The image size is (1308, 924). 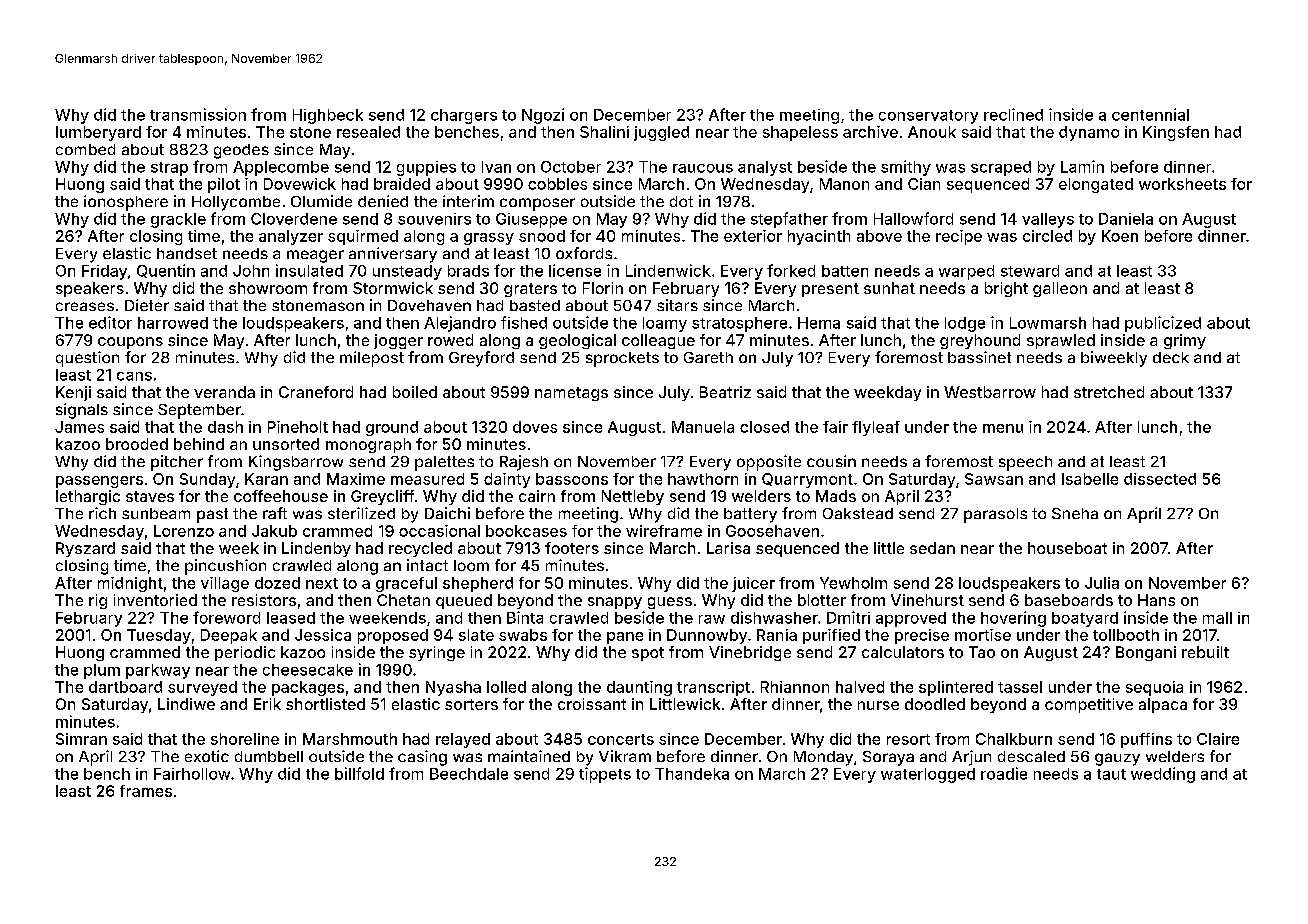 I want to click on Ngozi, so click(x=543, y=116).
